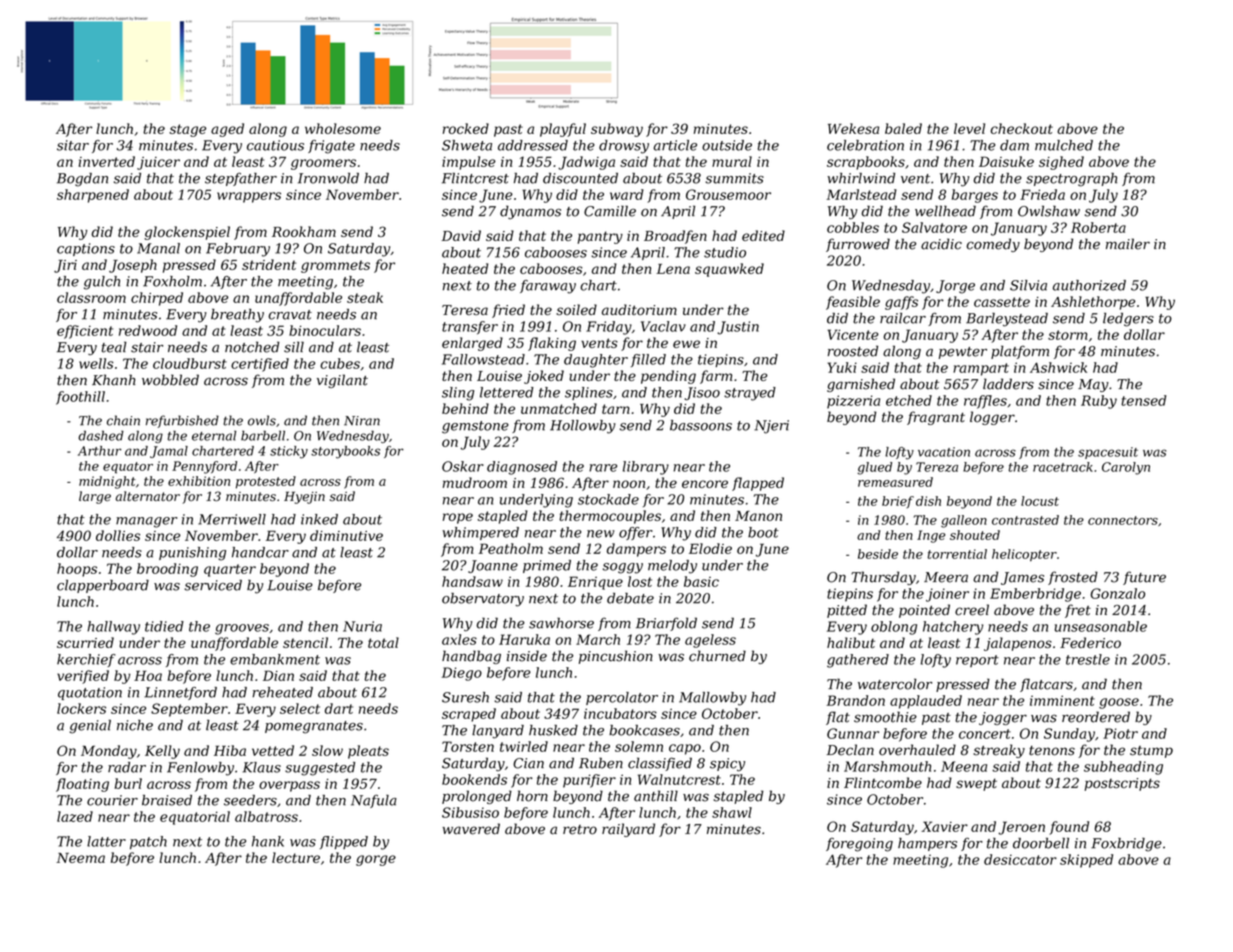  Describe the element at coordinates (458, 518) in the page. I see `rope` at that location.
